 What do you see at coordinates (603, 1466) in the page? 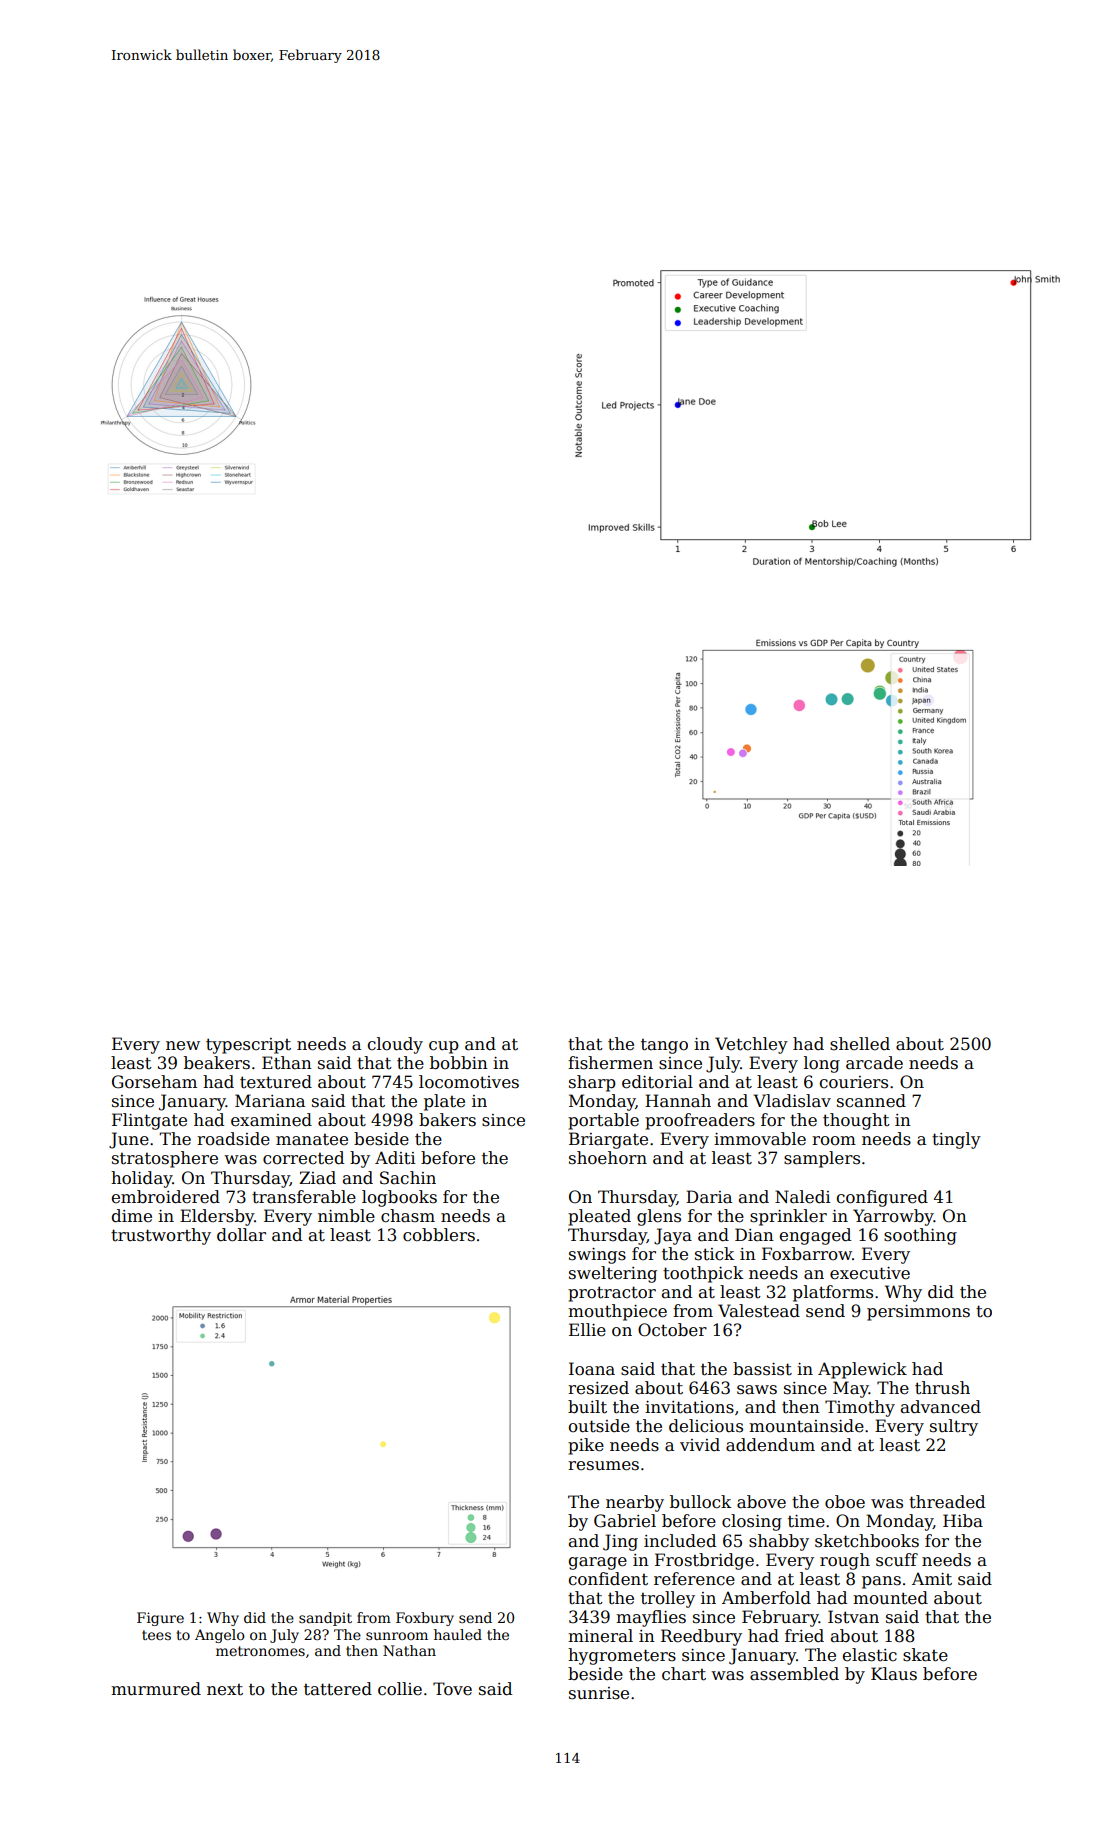
I see `resumes` at bounding box center [603, 1466].
